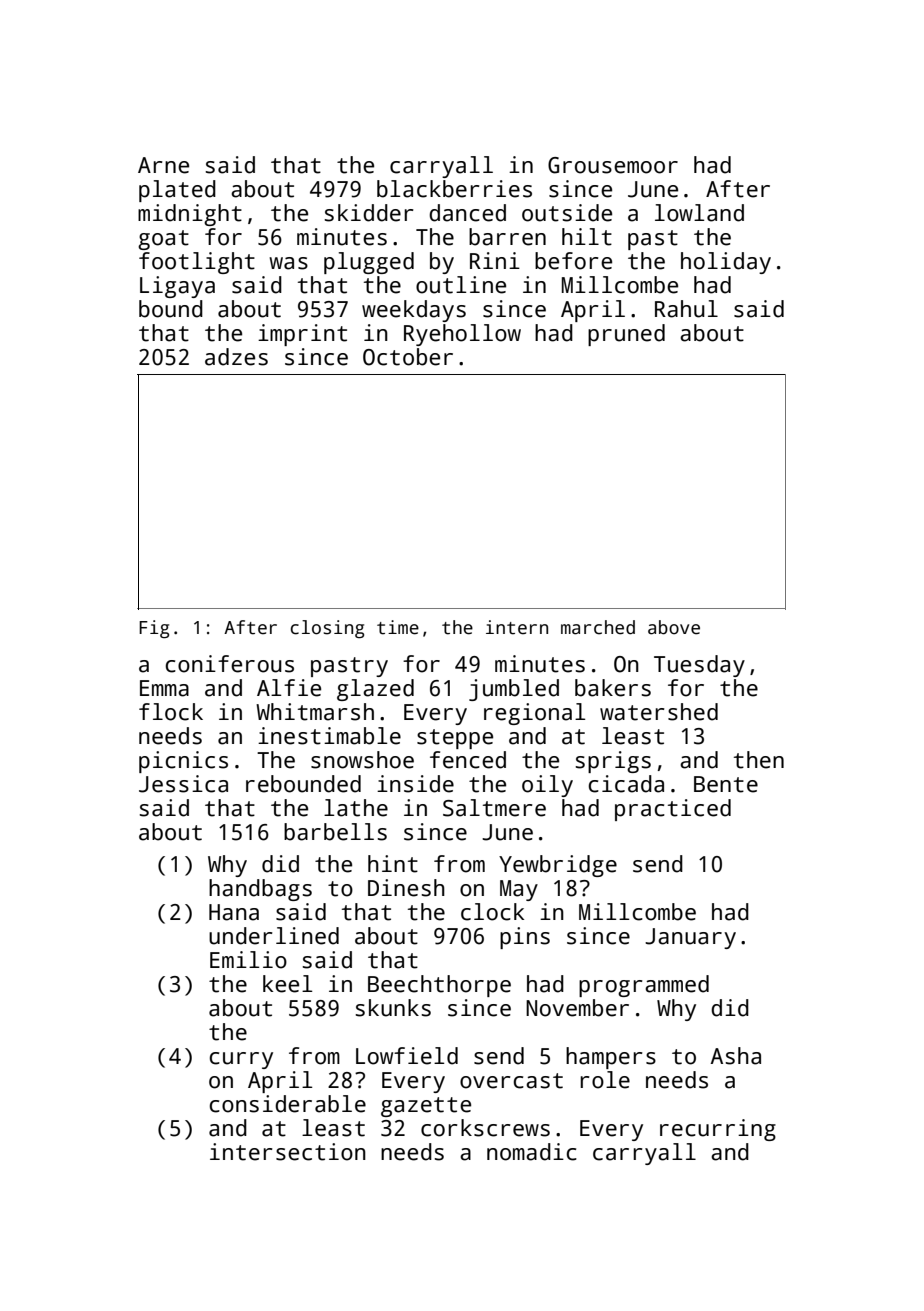  I want to click on blackberries, so click(454, 189).
